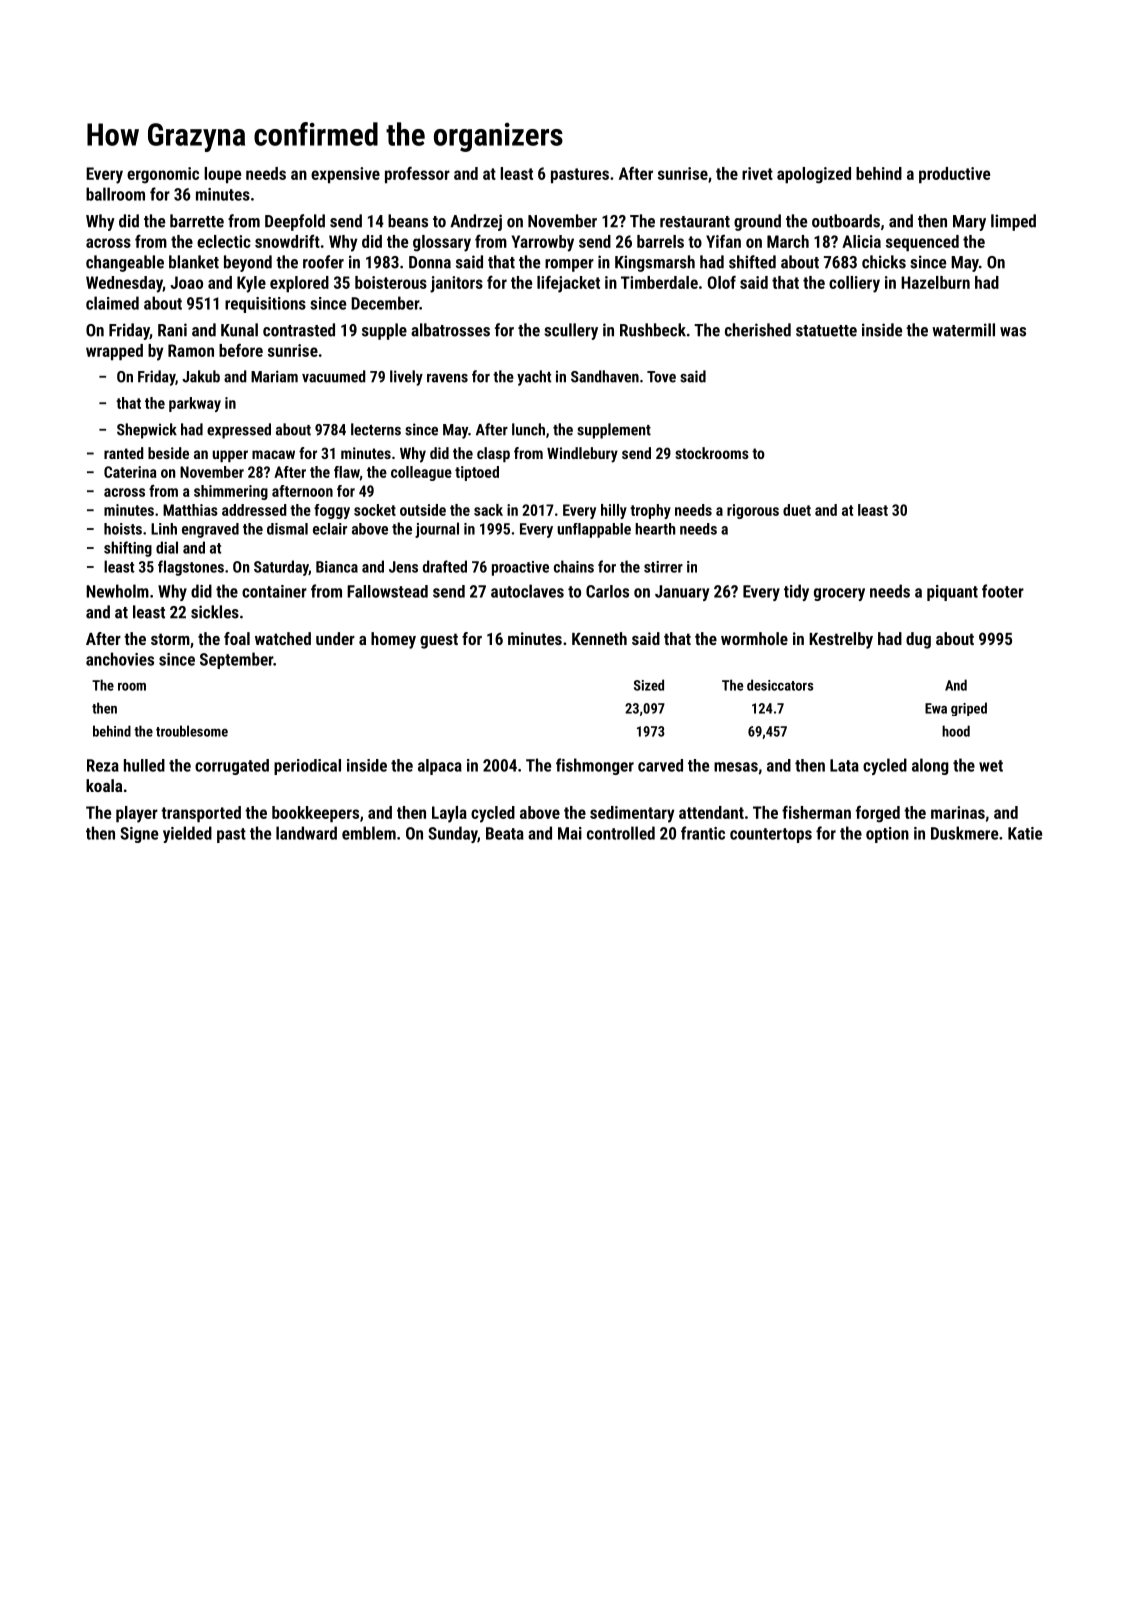 The image size is (1134, 1604). Describe the element at coordinates (345, 175) in the screenshot. I see `expensive` at that location.
